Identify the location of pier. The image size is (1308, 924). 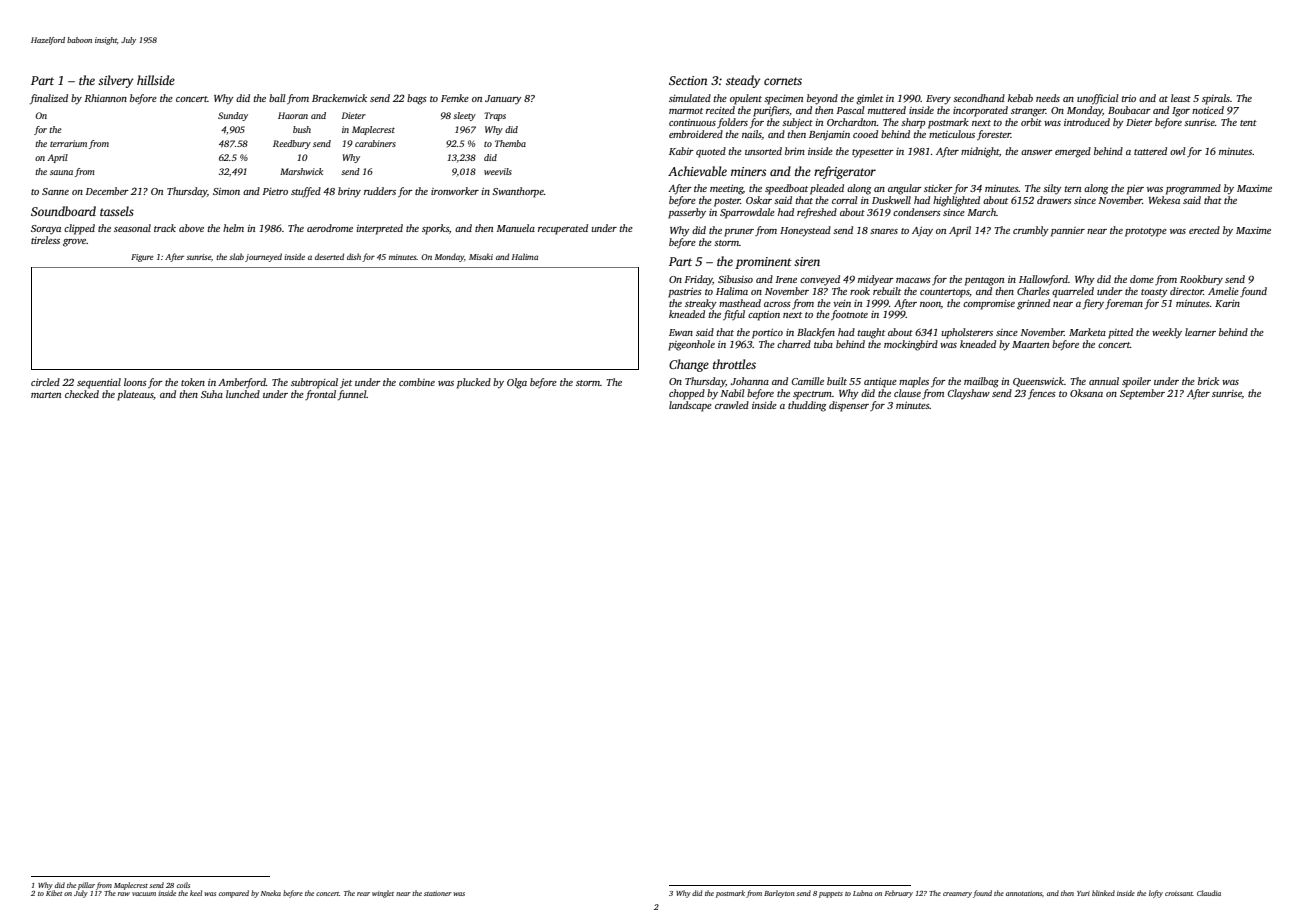
(1135, 190).
